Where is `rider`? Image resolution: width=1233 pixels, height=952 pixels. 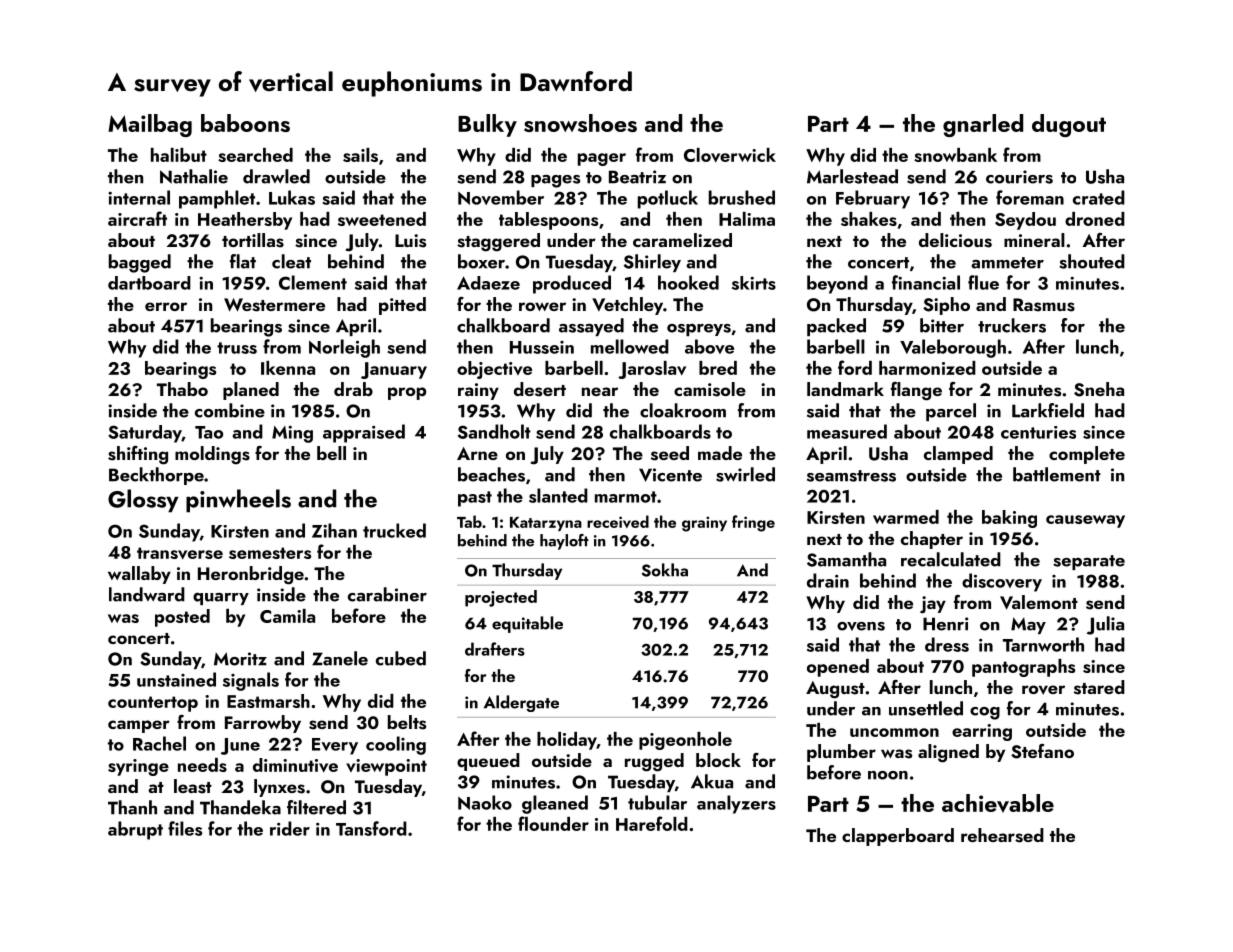 rider is located at coordinates (290, 828).
